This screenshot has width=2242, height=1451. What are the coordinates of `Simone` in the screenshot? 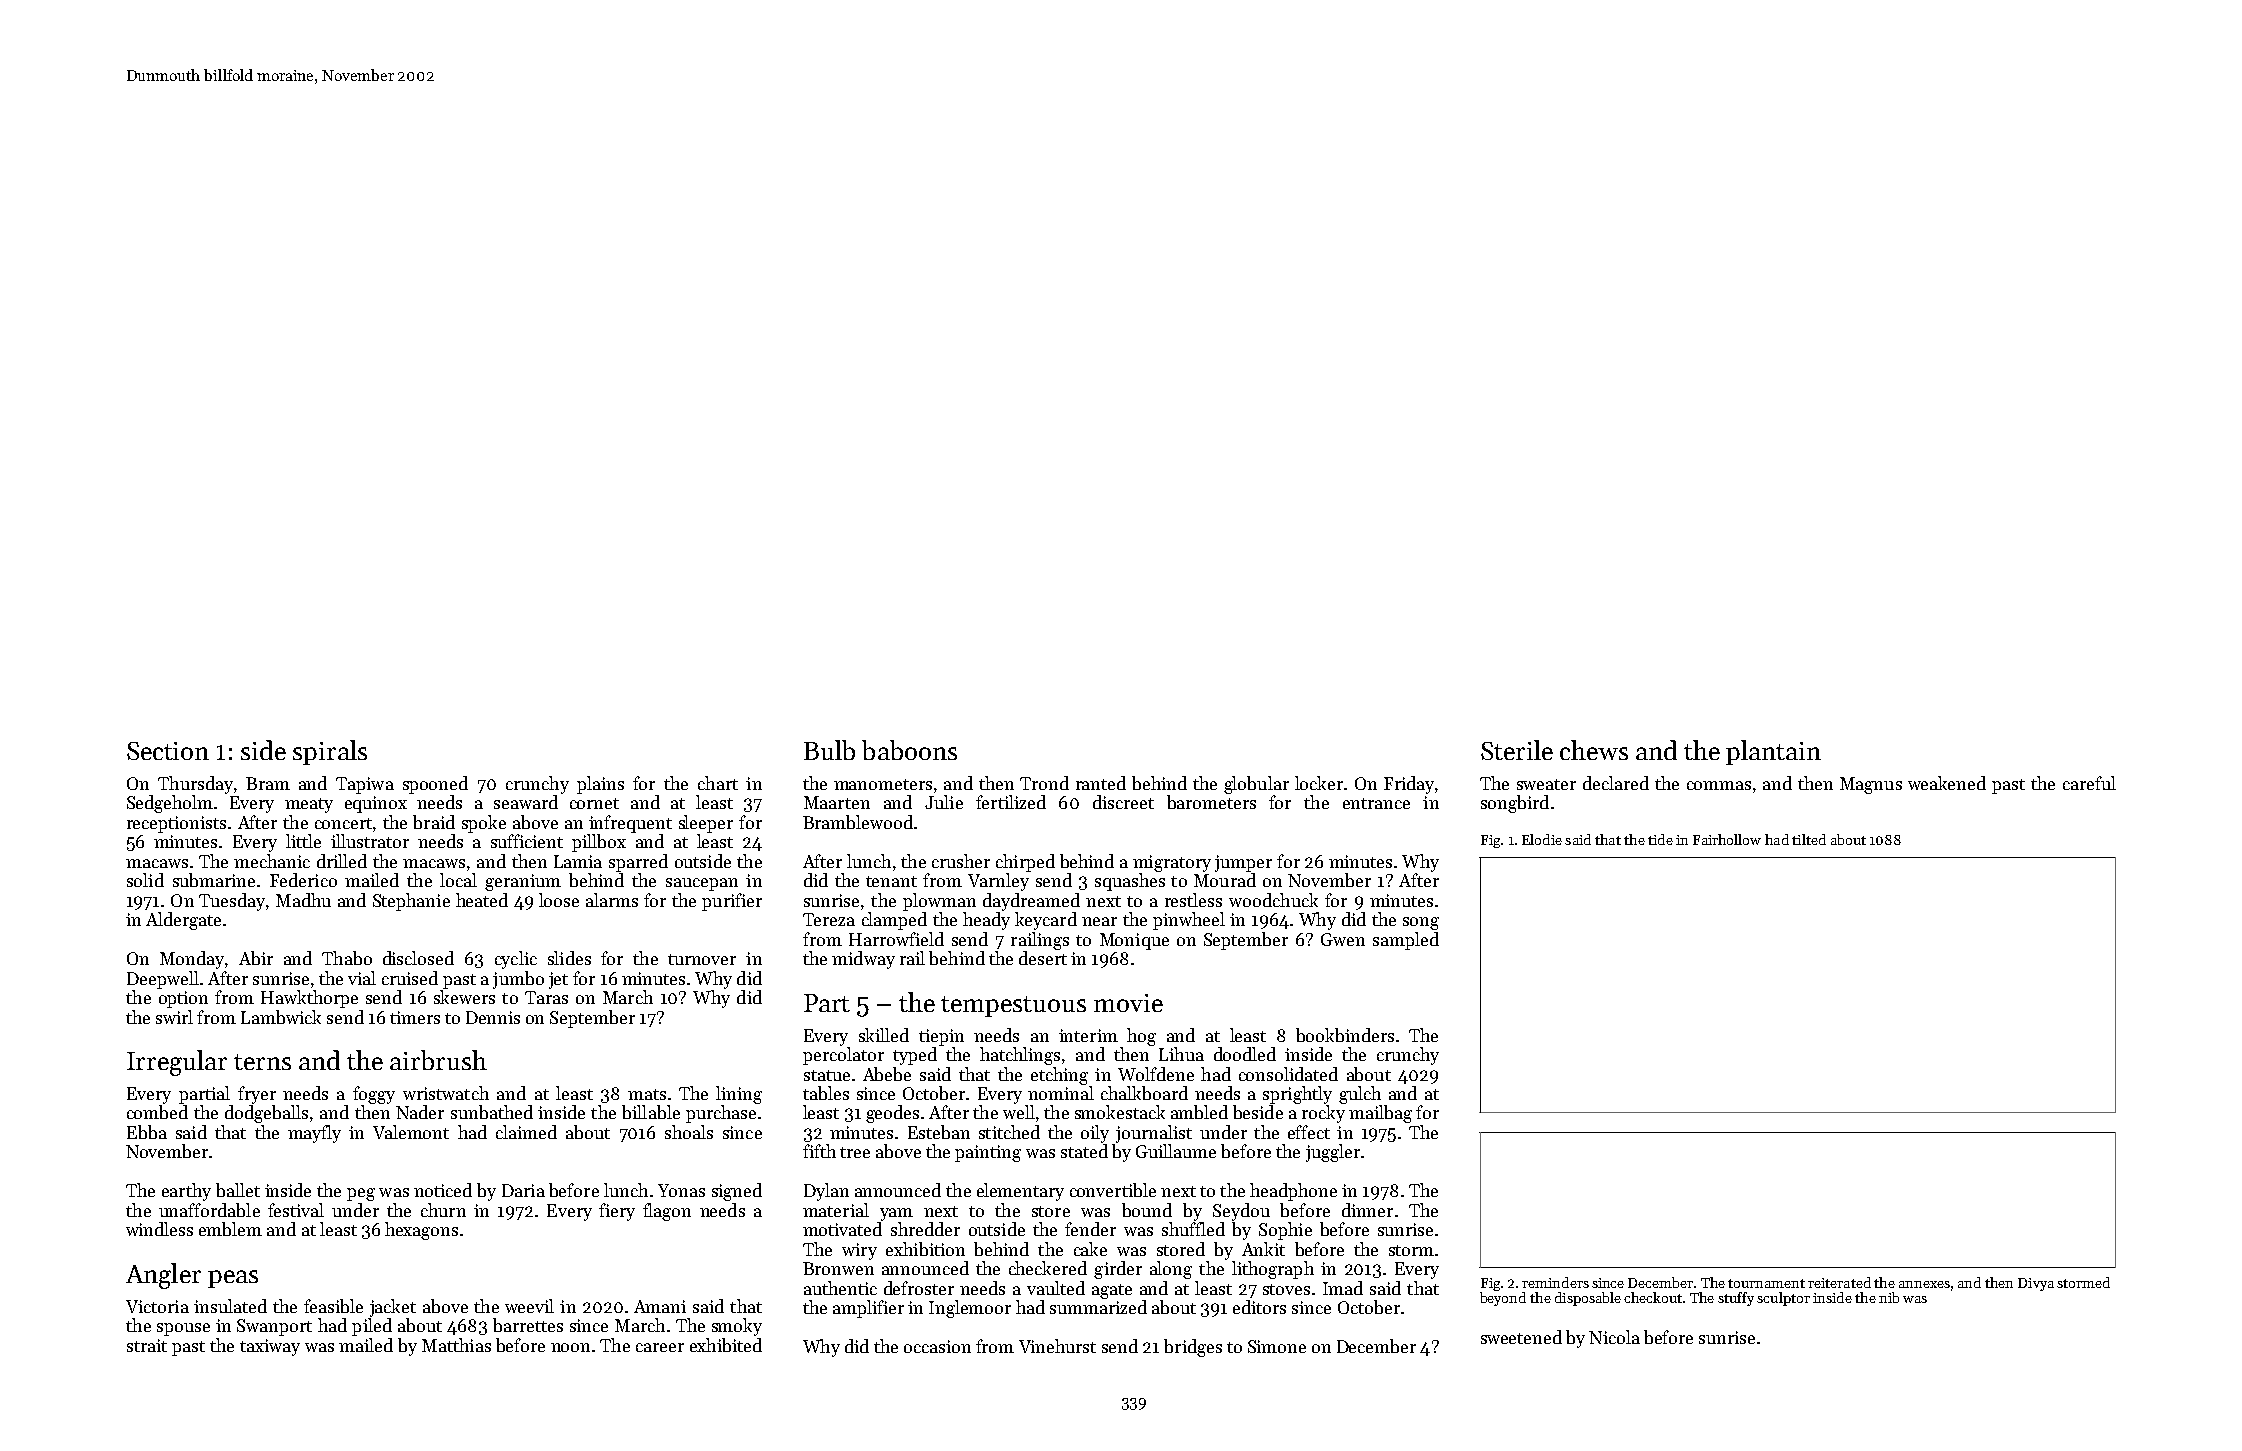 It's located at (1277, 1346).
